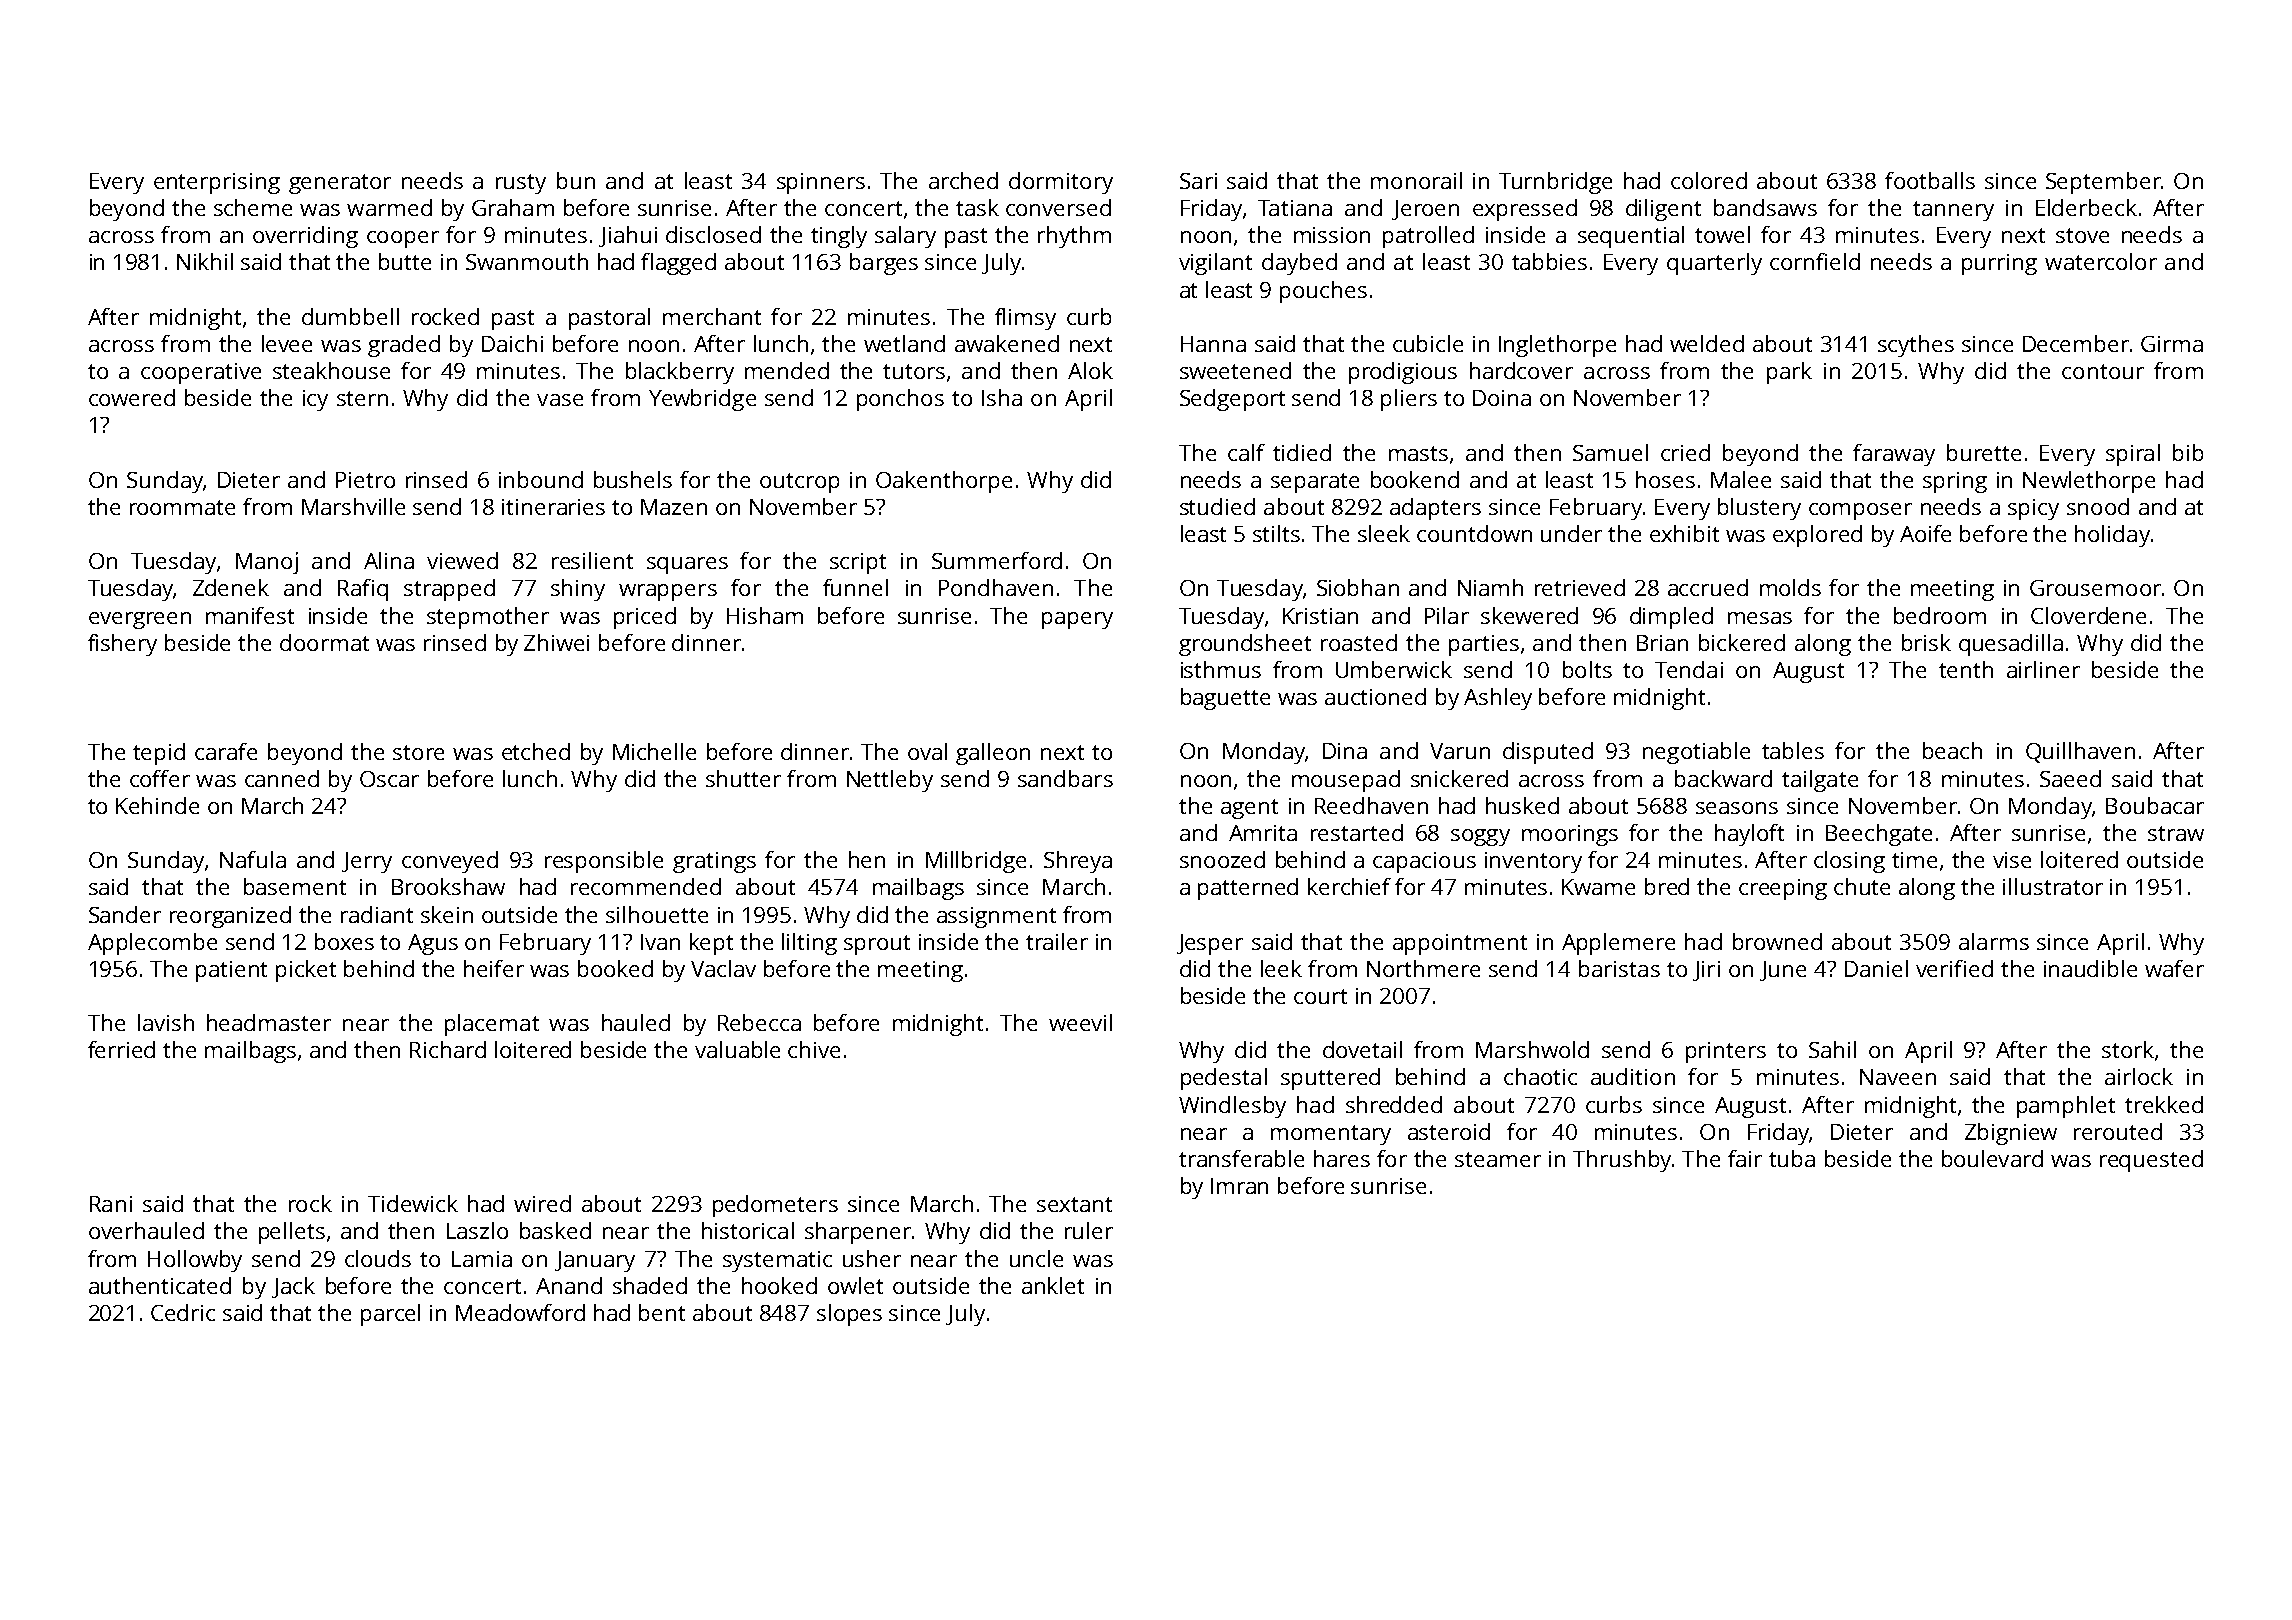 The height and width of the page is (1620, 2292). I want to click on Nafula, so click(253, 859).
